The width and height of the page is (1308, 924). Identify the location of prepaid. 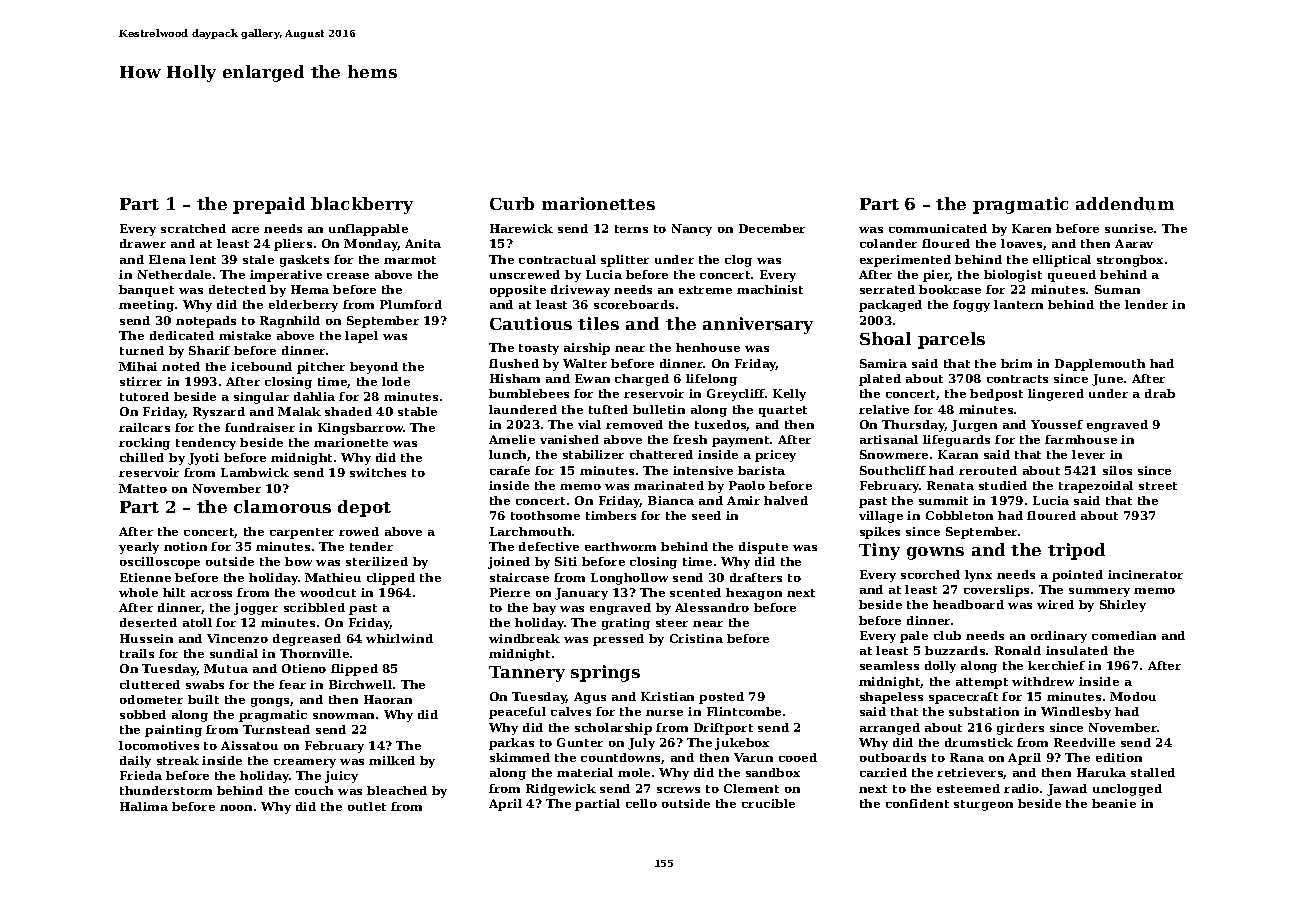
(269, 205).
